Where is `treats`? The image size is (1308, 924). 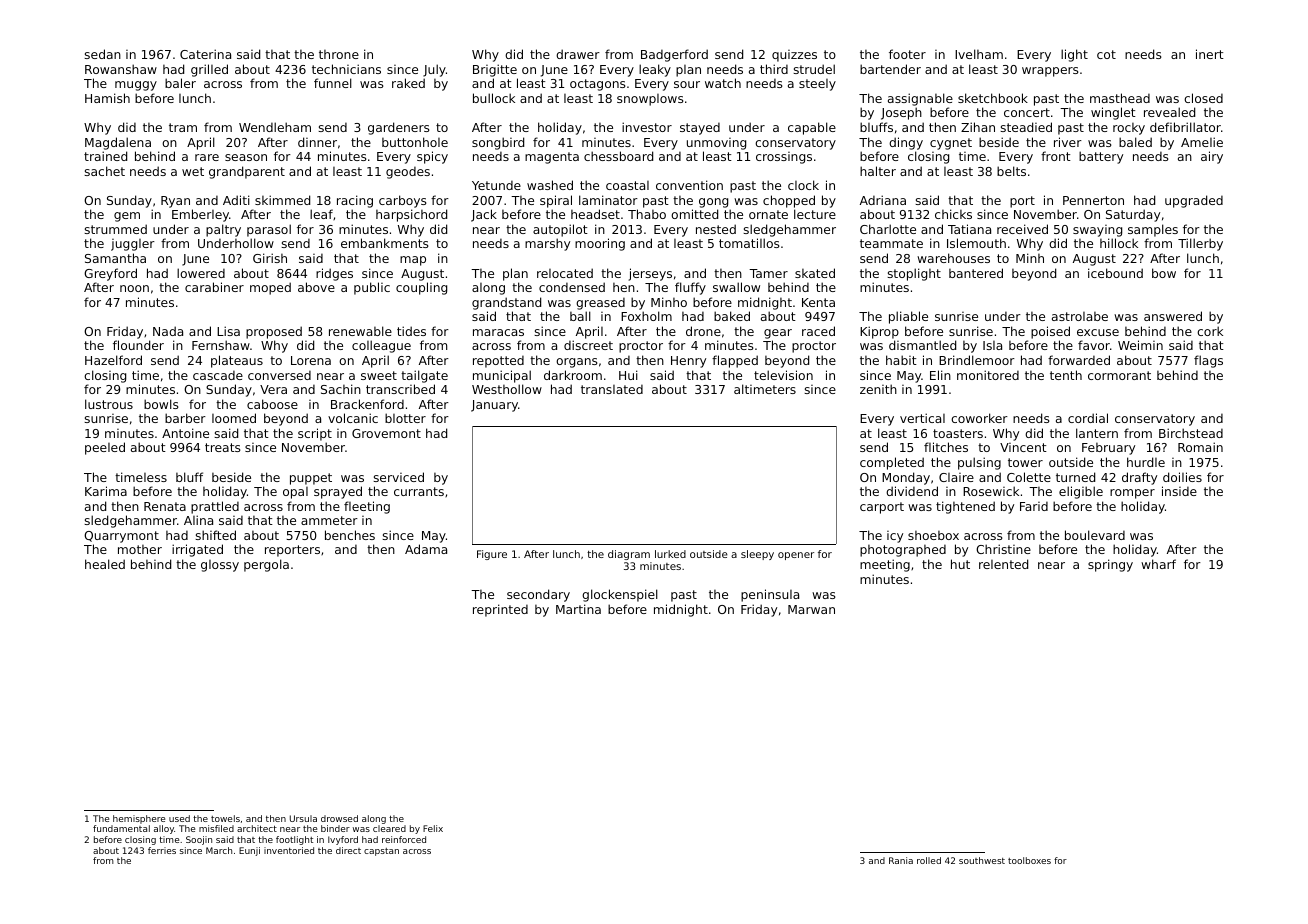 treats is located at coordinates (223, 447).
